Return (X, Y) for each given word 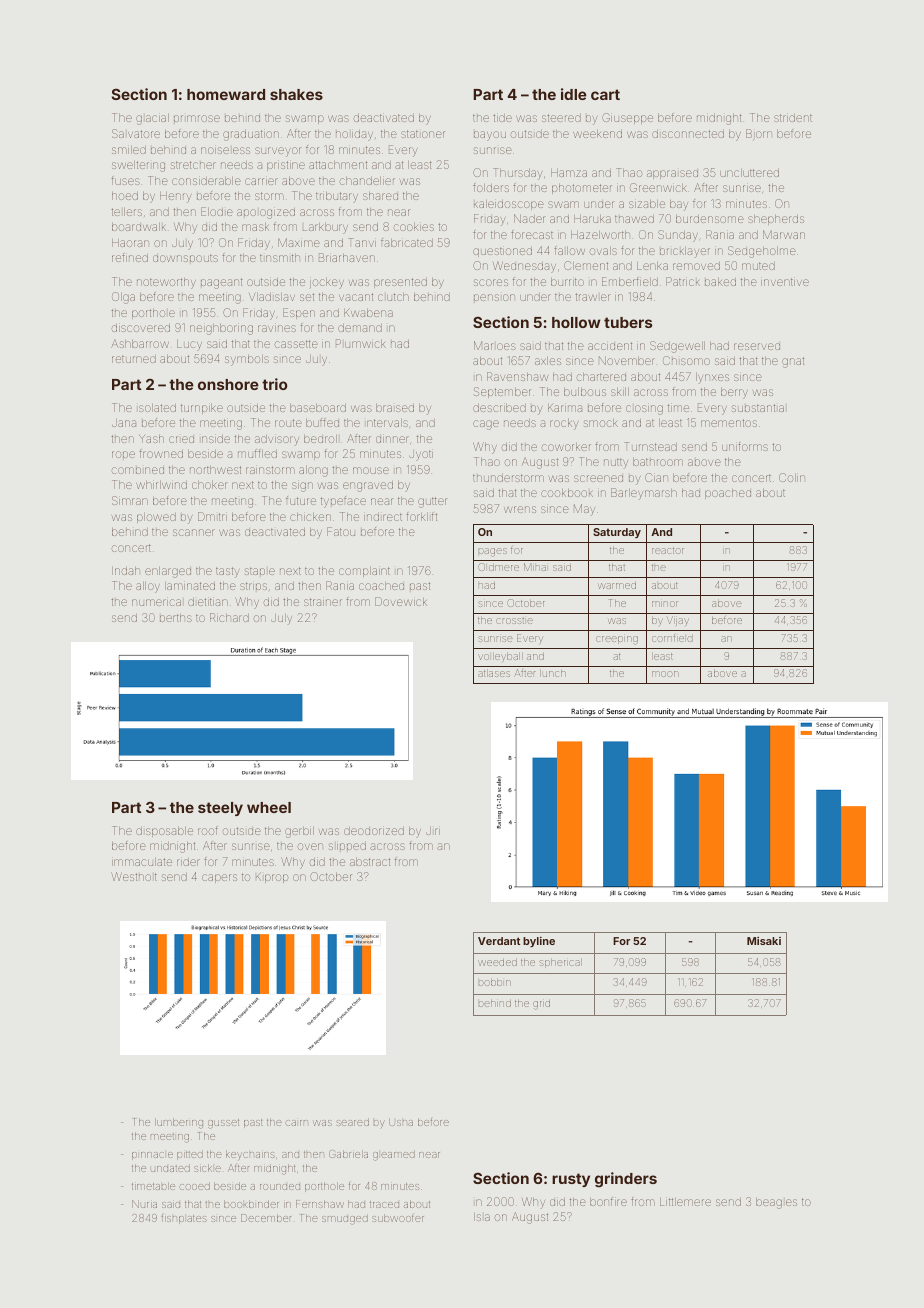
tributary (337, 197)
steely (220, 809)
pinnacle (152, 1156)
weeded (498, 962)
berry (734, 393)
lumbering (179, 1123)
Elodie (216, 211)
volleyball (500, 657)
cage (486, 425)
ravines (277, 328)
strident (793, 118)
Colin (792, 477)
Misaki (764, 941)
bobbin (495, 982)
